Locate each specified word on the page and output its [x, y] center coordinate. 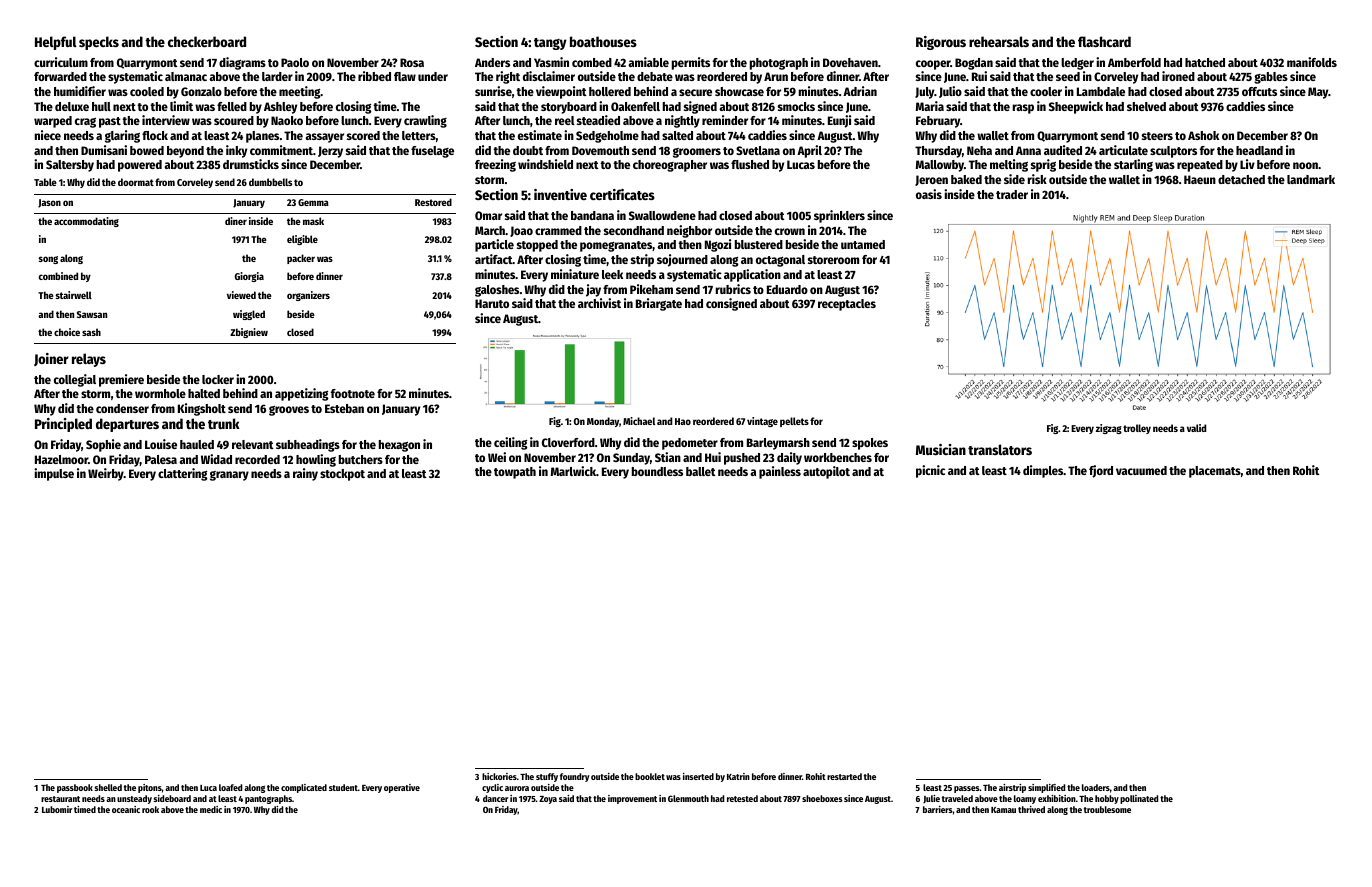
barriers [938, 809]
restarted [844, 776]
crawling [425, 121]
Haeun [1200, 179]
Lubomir [57, 809]
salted [677, 135]
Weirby [106, 474]
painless [780, 472]
